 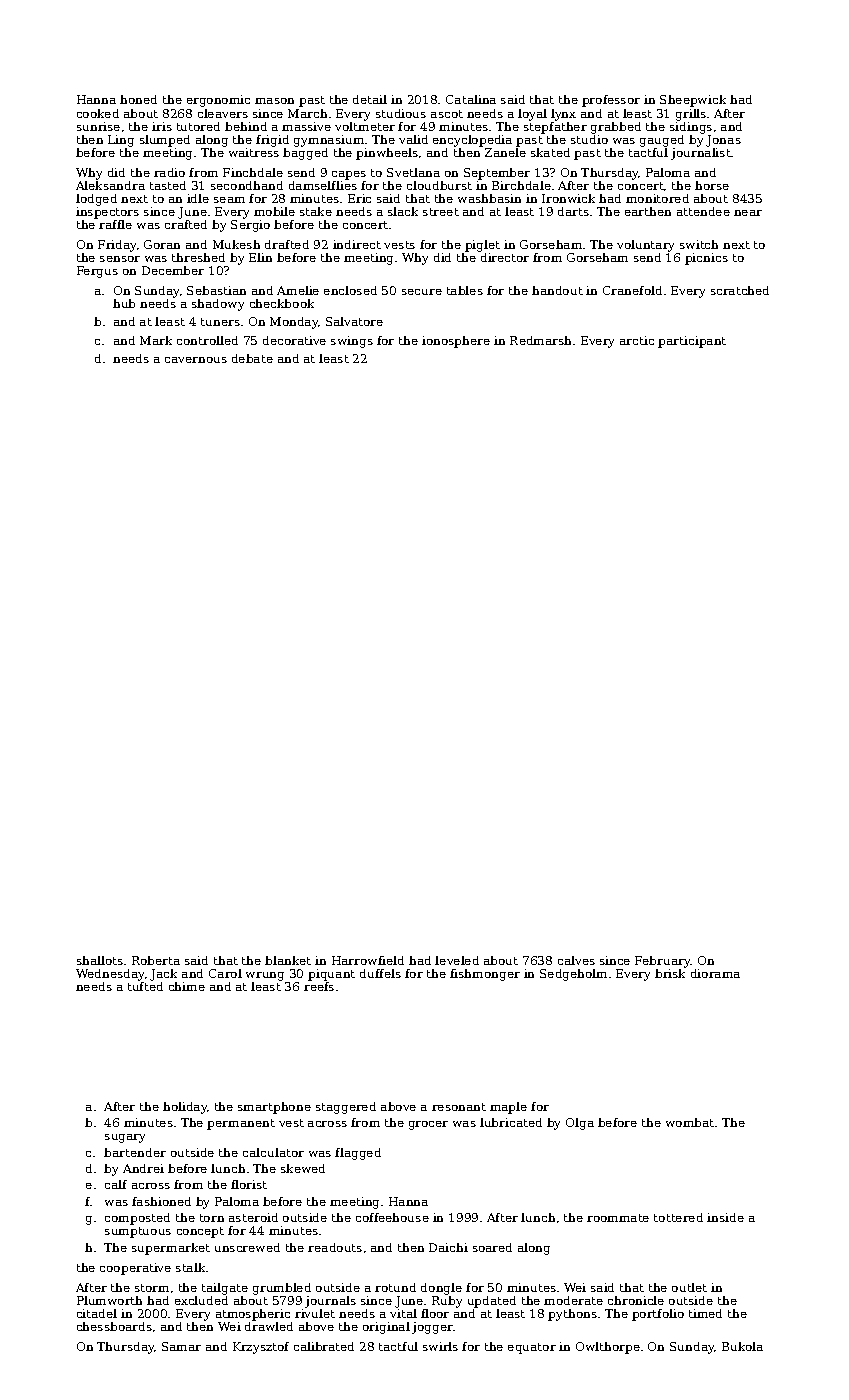 What do you see at coordinates (198, 198) in the screenshot?
I see `idle` at bounding box center [198, 198].
